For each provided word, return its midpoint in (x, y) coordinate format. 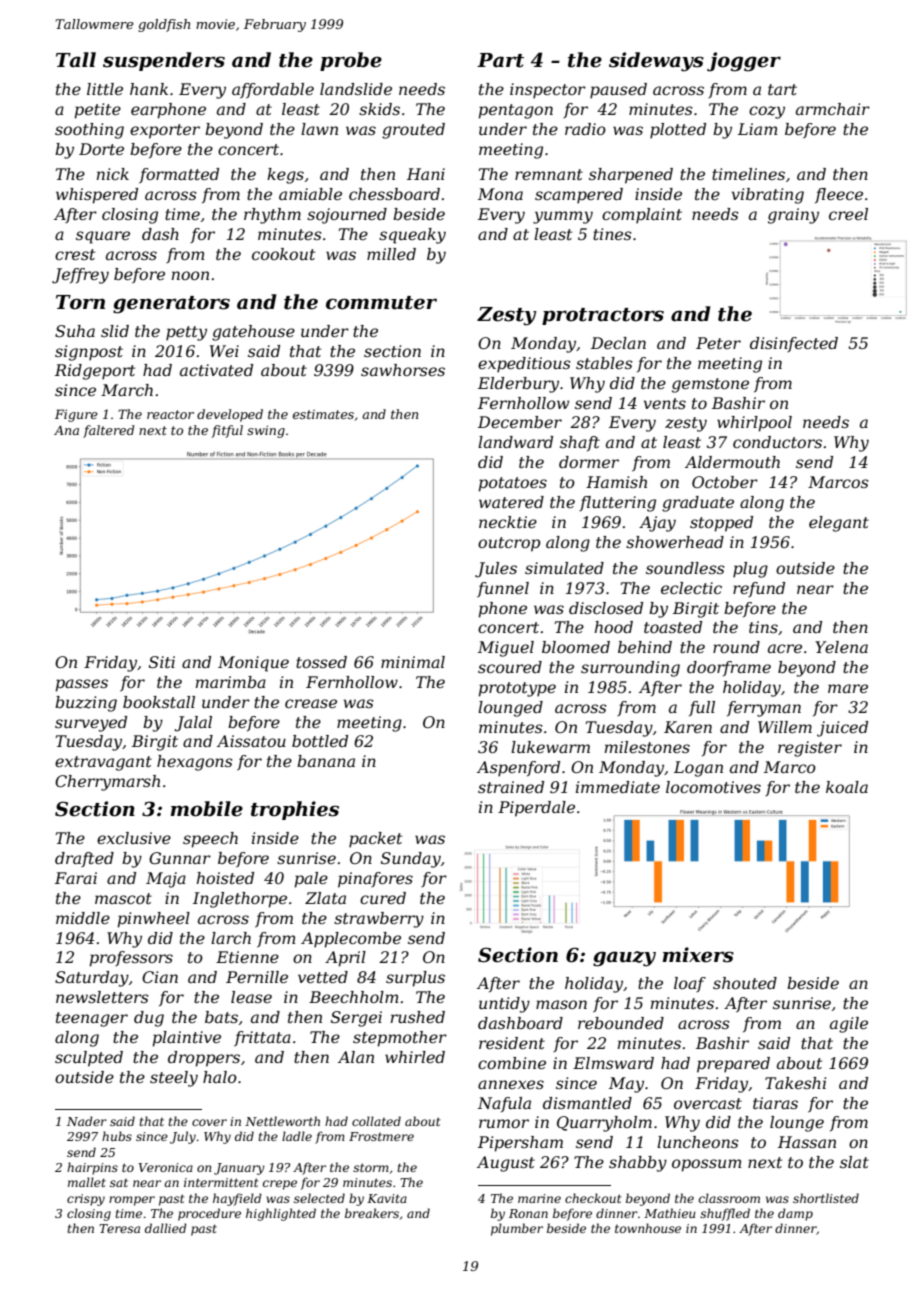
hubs (117, 1136)
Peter (718, 343)
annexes (511, 1084)
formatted (179, 175)
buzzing (86, 704)
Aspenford (518, 769)
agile (849, 1025)
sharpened (631, 176)
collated (376, 1121)
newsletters (102, 997)
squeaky (412, 236)
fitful (227, 431)
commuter (381, 303)
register (810, 749)
